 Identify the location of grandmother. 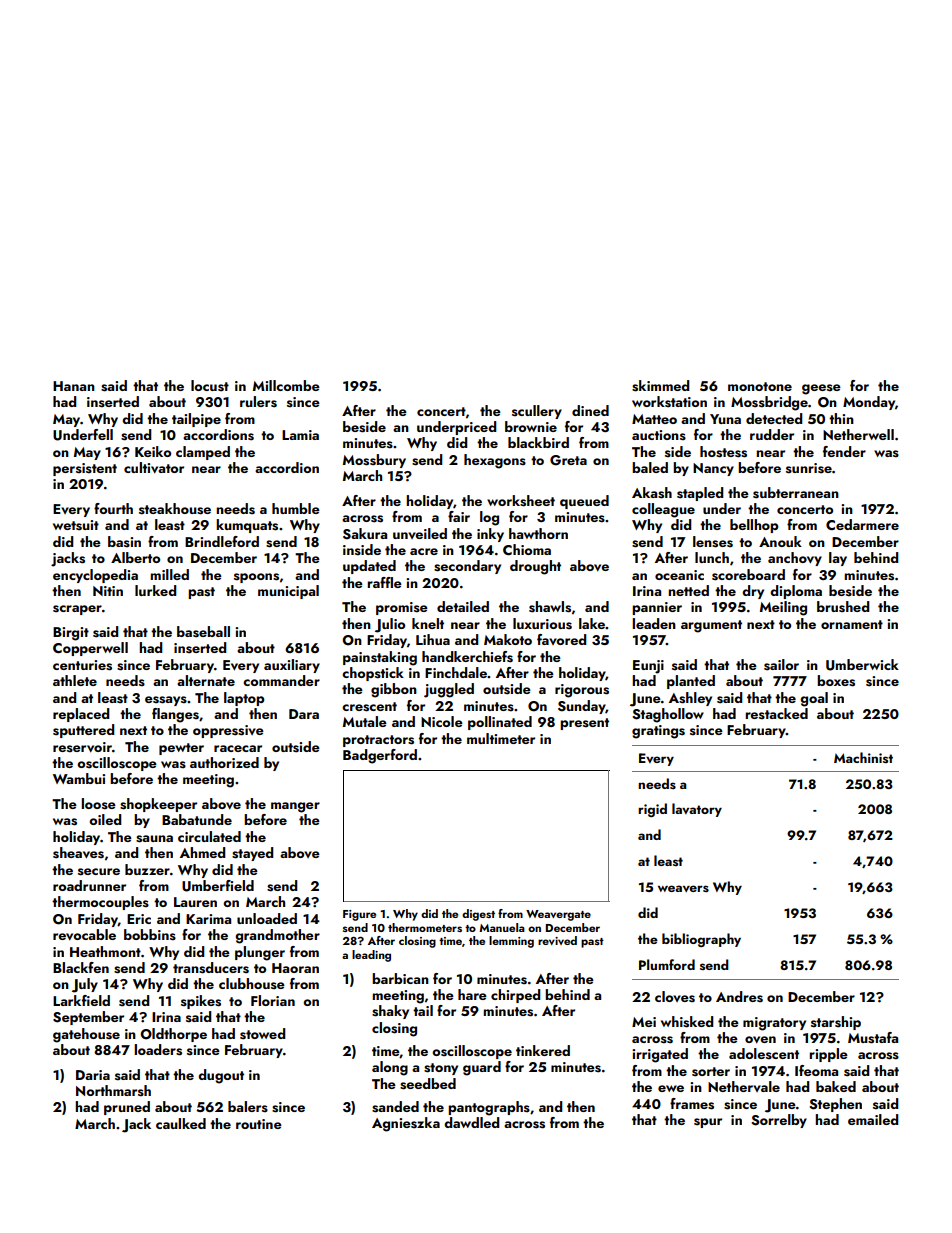
(277, 936).
